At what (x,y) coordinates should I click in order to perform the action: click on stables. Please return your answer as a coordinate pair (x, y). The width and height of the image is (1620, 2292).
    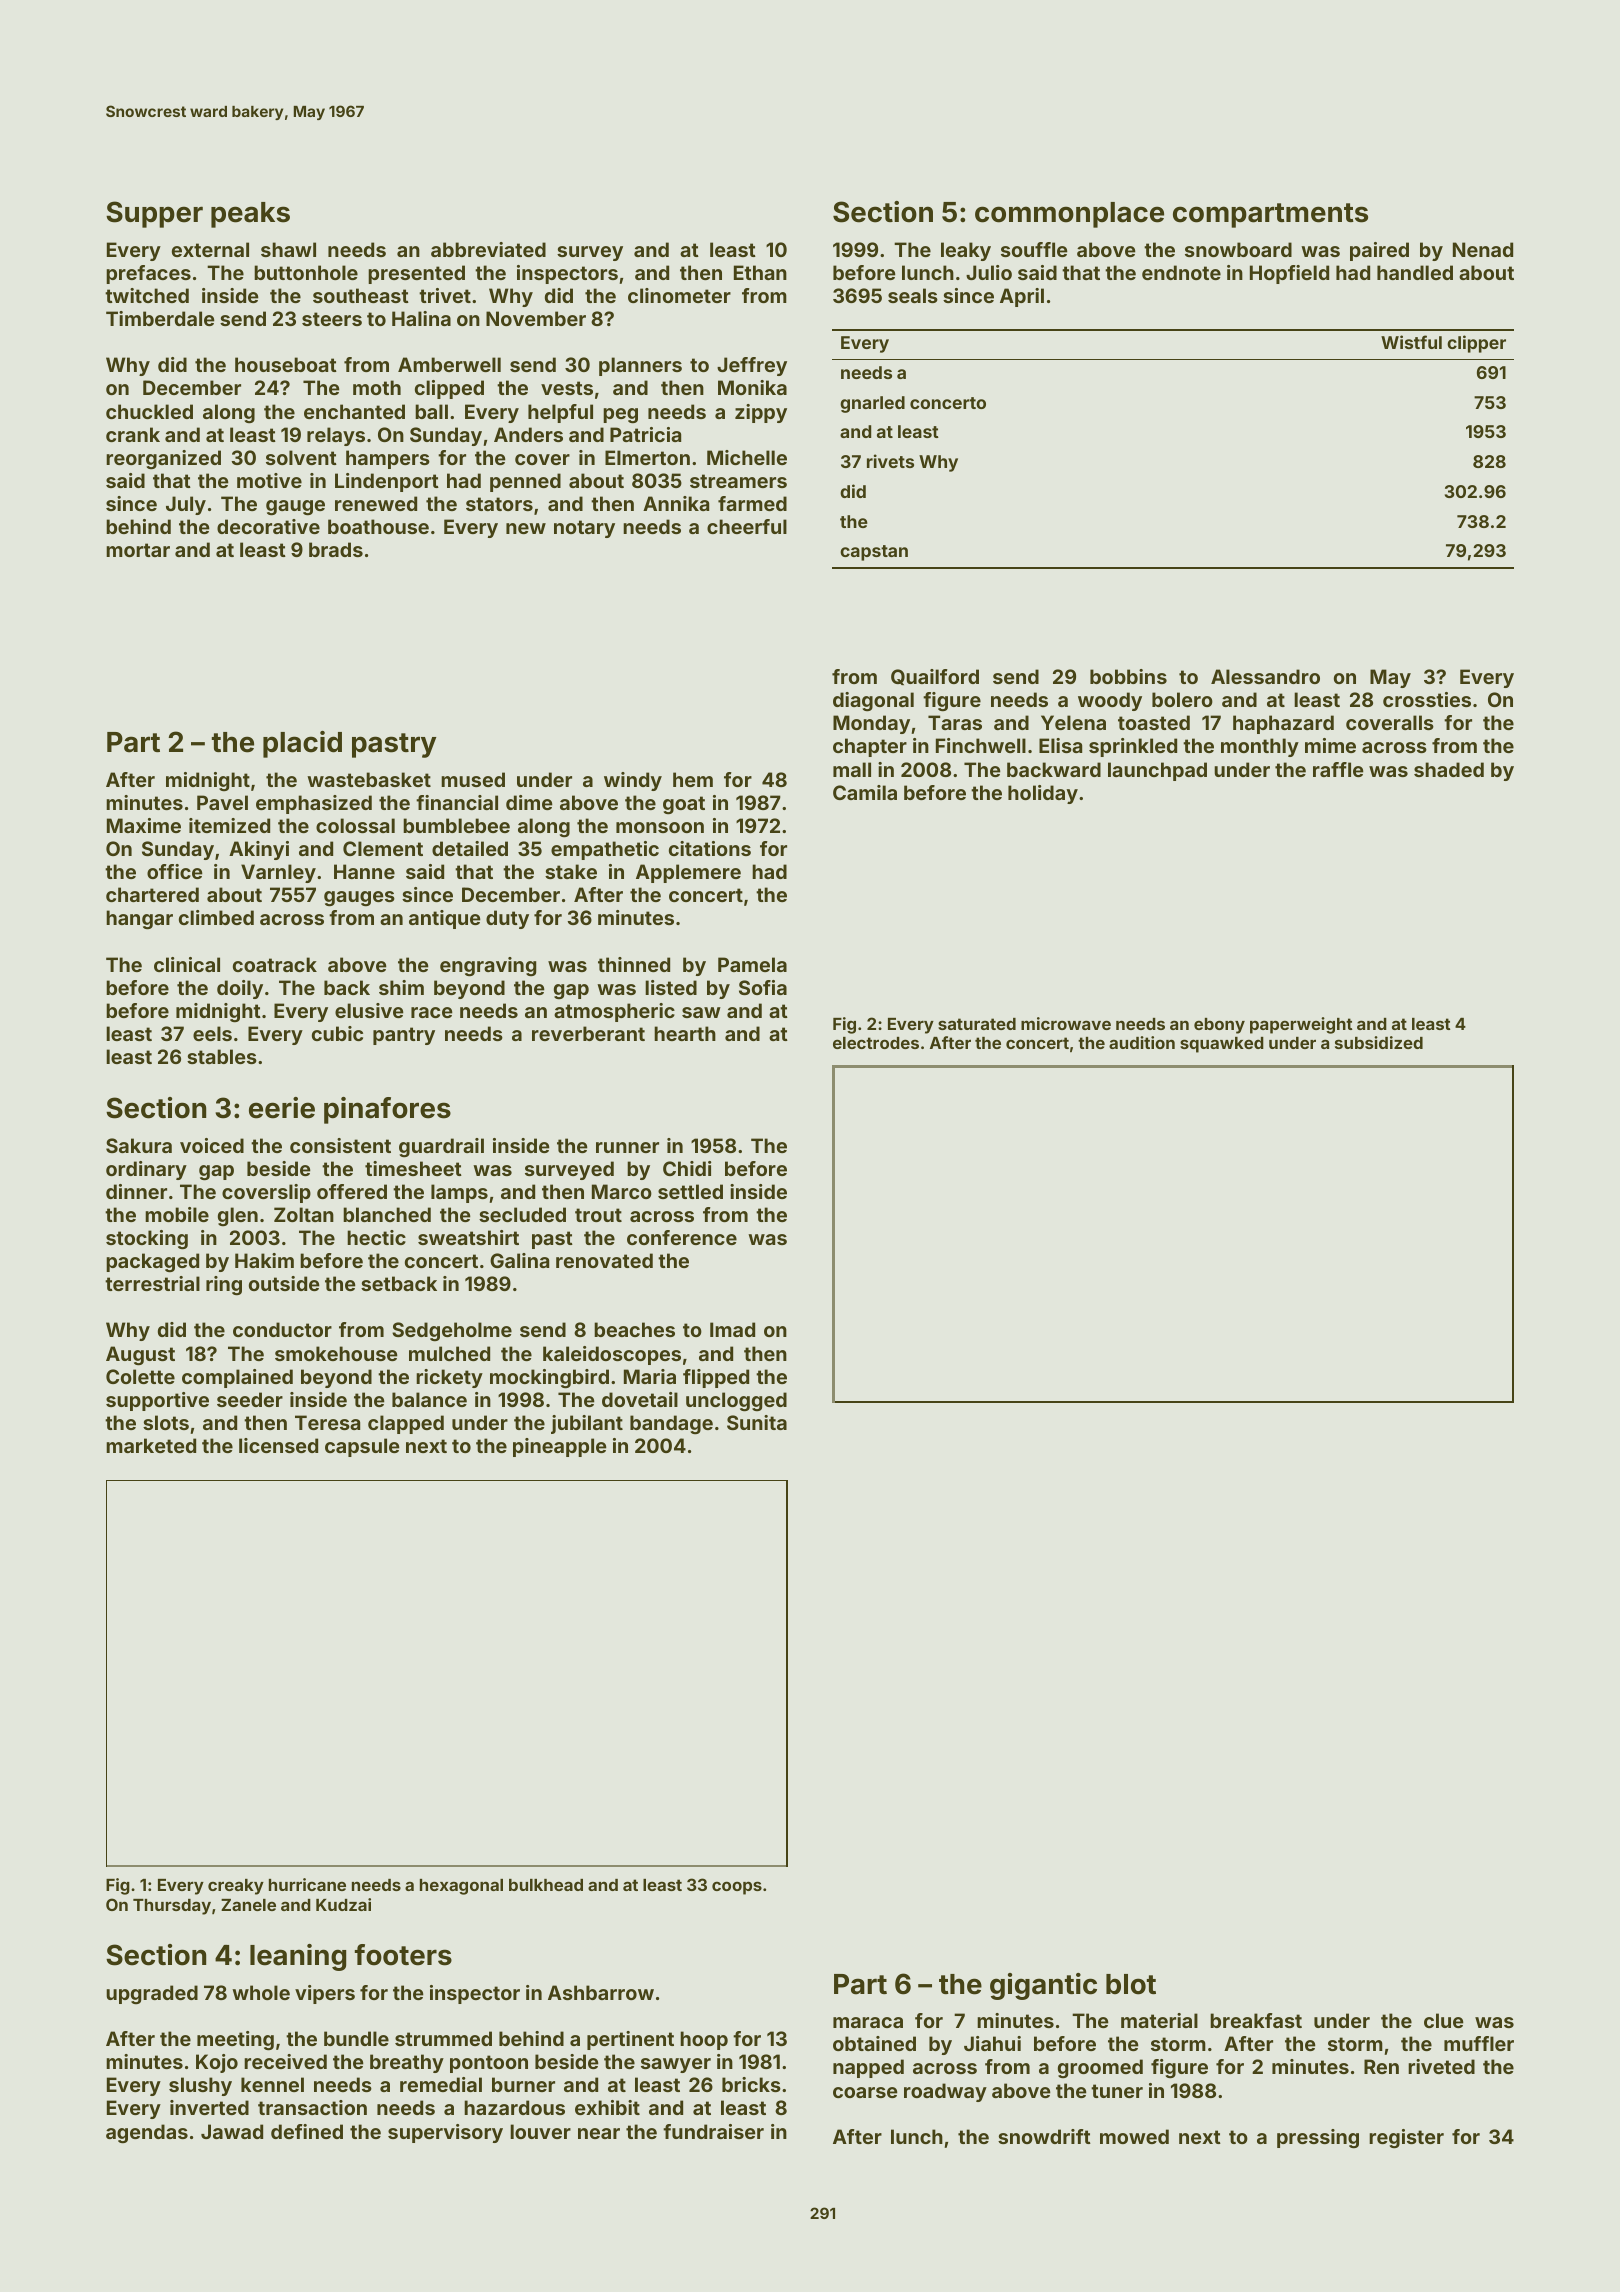
    Looking at the image, I should click on (222, 1056).
